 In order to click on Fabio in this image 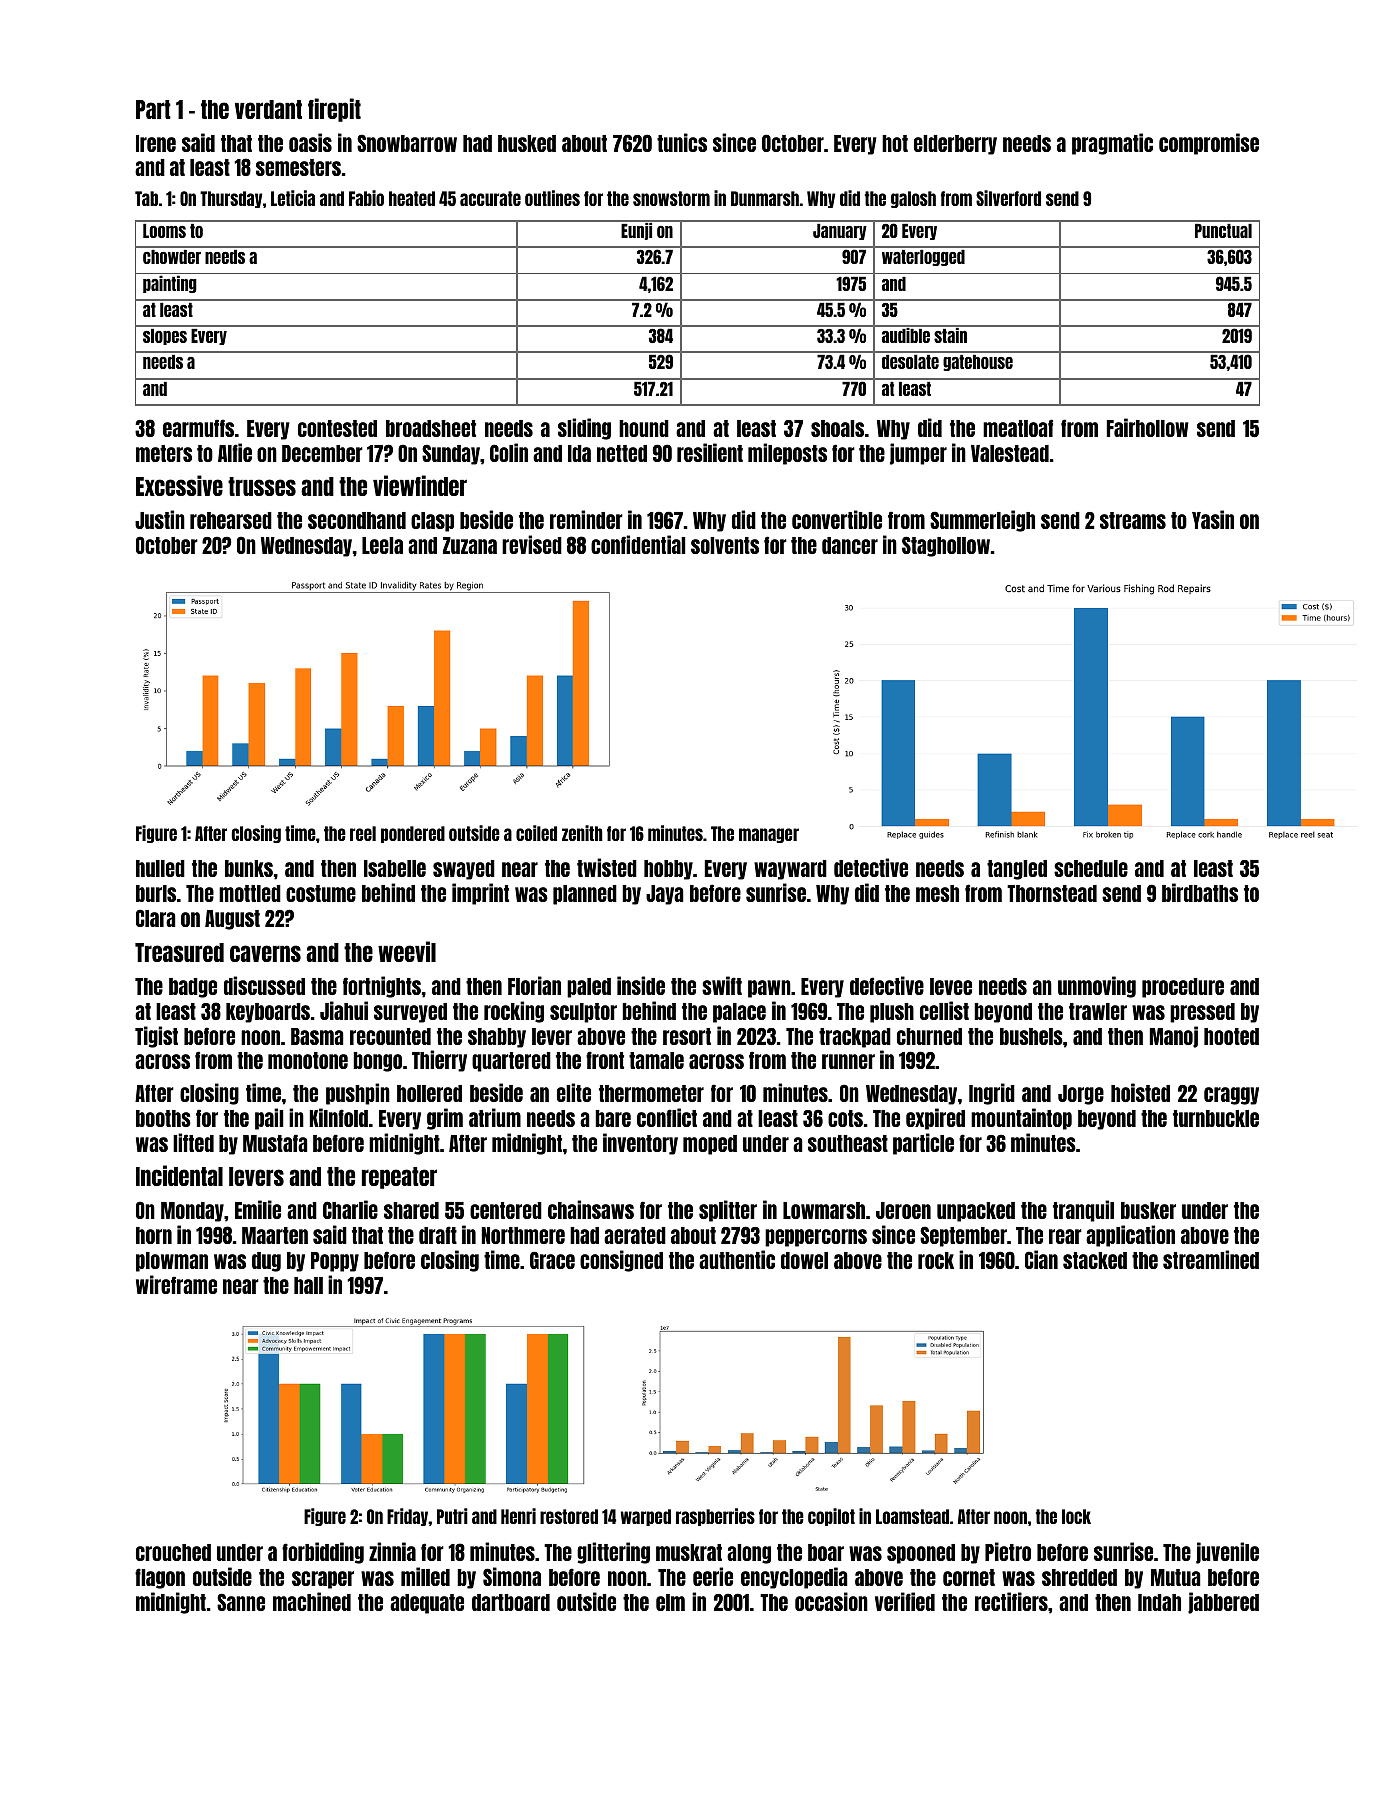, I will do `click(366, 198)`.
